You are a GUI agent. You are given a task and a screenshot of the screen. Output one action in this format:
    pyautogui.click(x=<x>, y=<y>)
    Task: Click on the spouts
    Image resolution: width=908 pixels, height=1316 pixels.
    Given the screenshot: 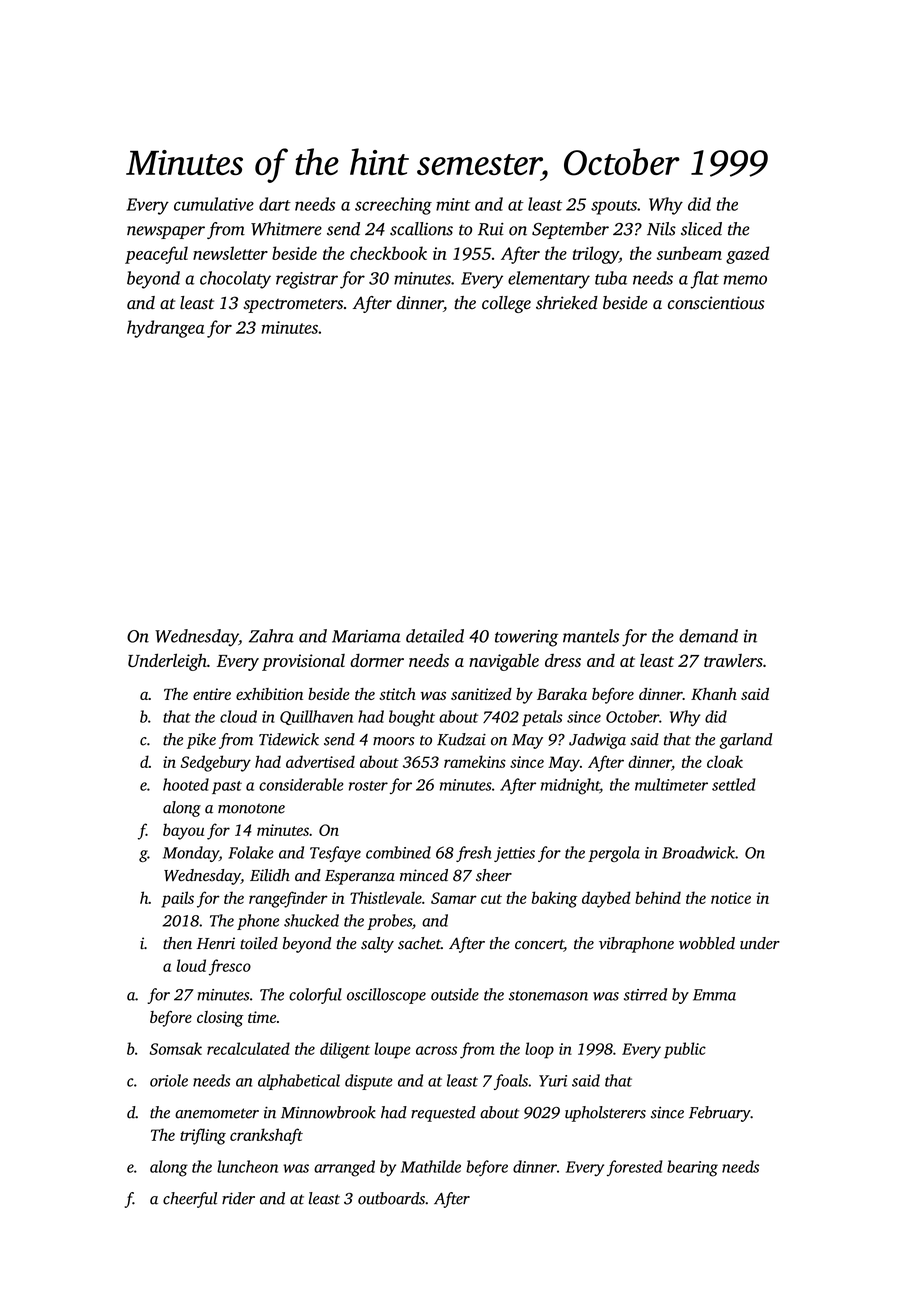 What is the action you would take?
    pyautogui.click(x=614, y=207)
